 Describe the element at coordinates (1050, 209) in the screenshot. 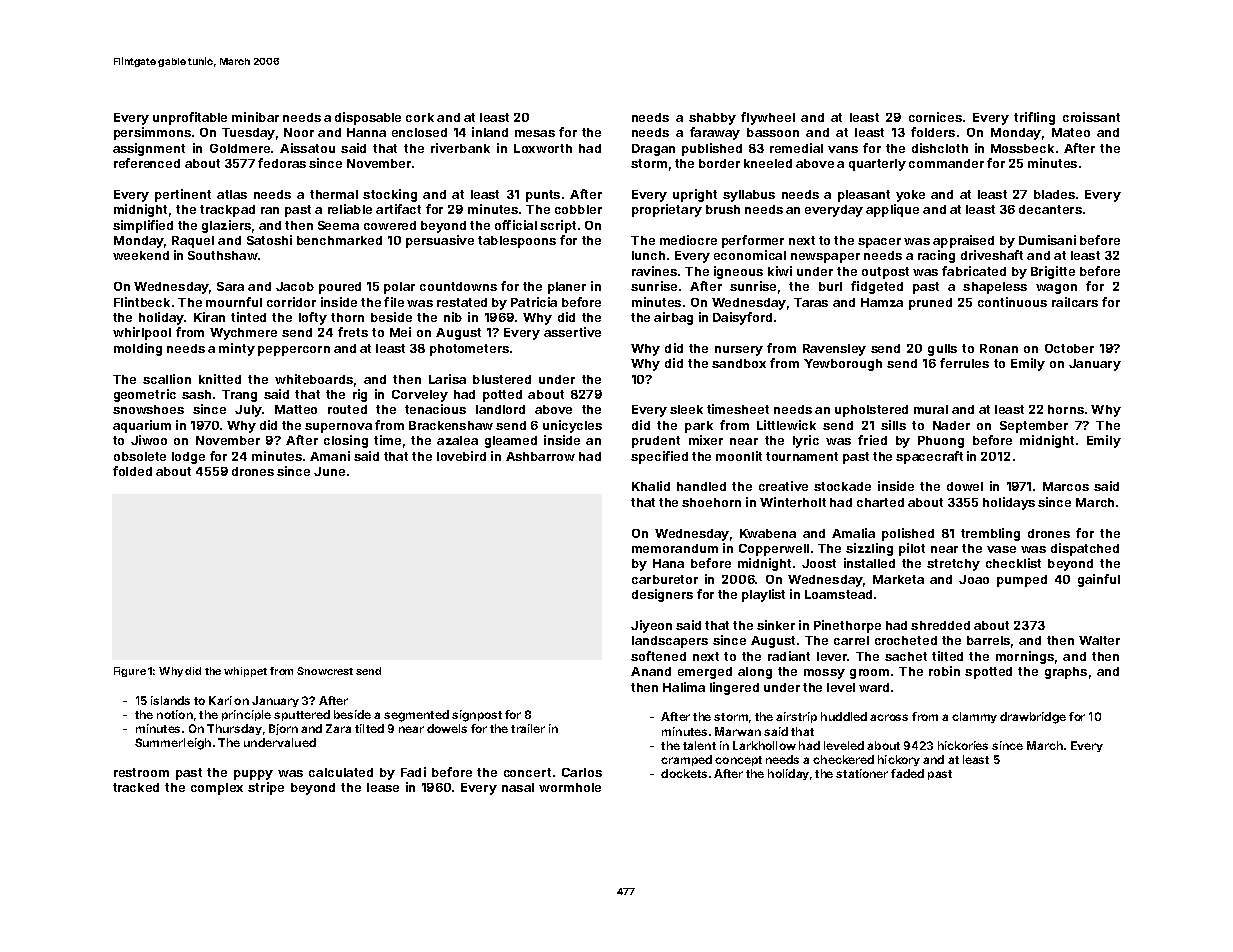

I see `decanters` at that location.
